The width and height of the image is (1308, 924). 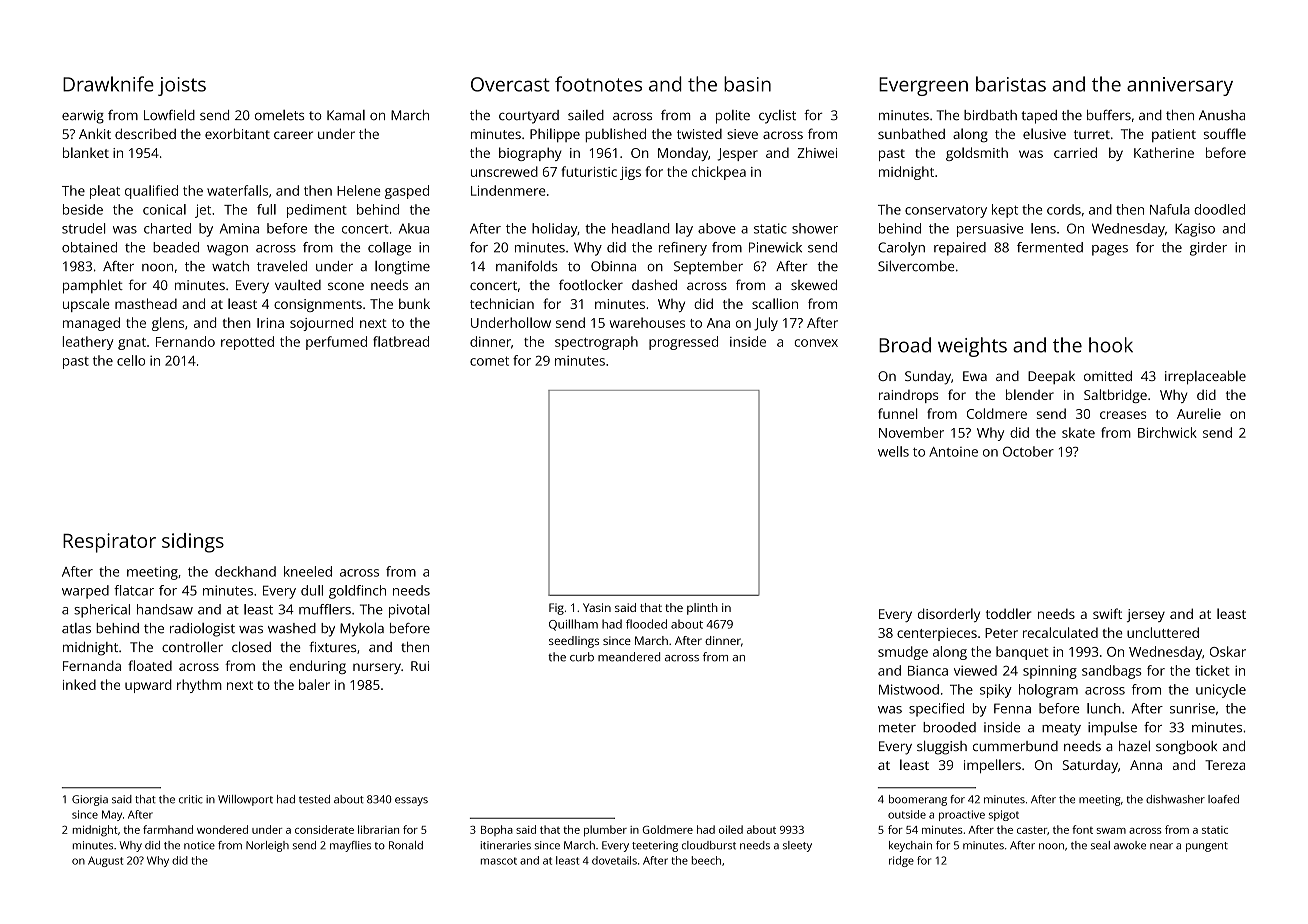 What do you see at coordinates (990, 115) in the image?
I see `birdbath` at bounding box center [990, 115].
